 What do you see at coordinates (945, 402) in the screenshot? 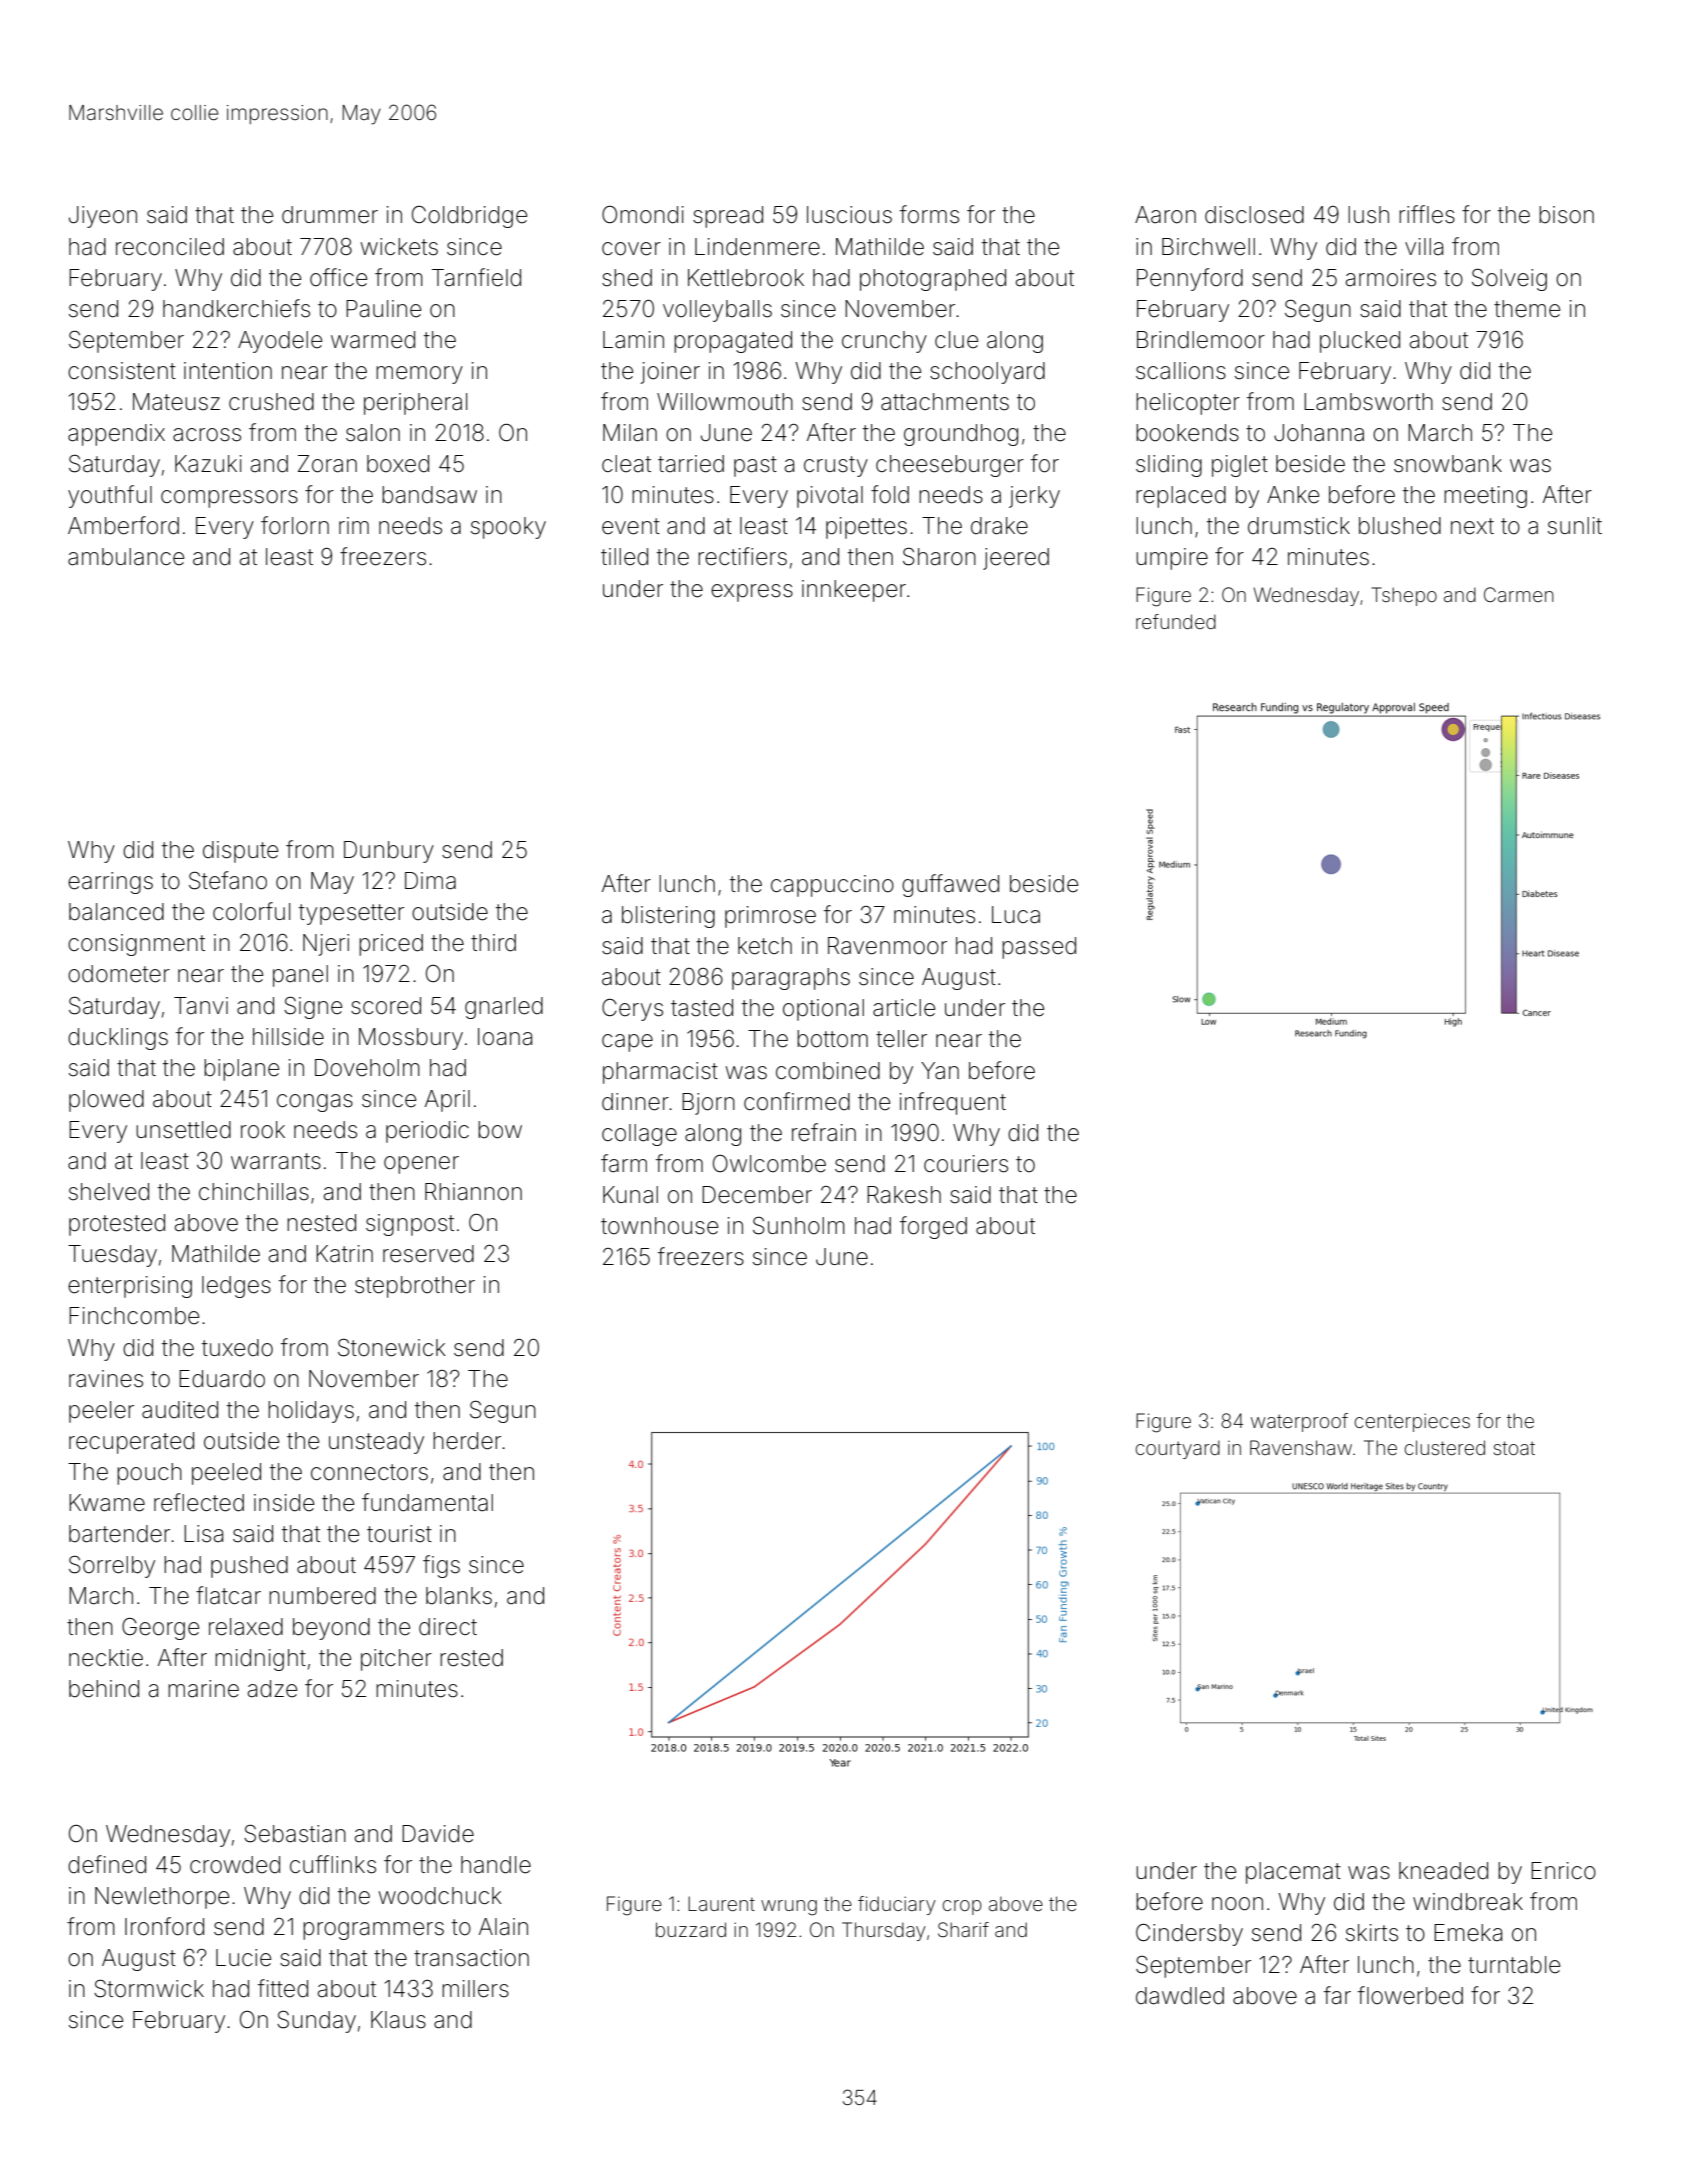
I see `attachments` at bounding box center [945, 402].
